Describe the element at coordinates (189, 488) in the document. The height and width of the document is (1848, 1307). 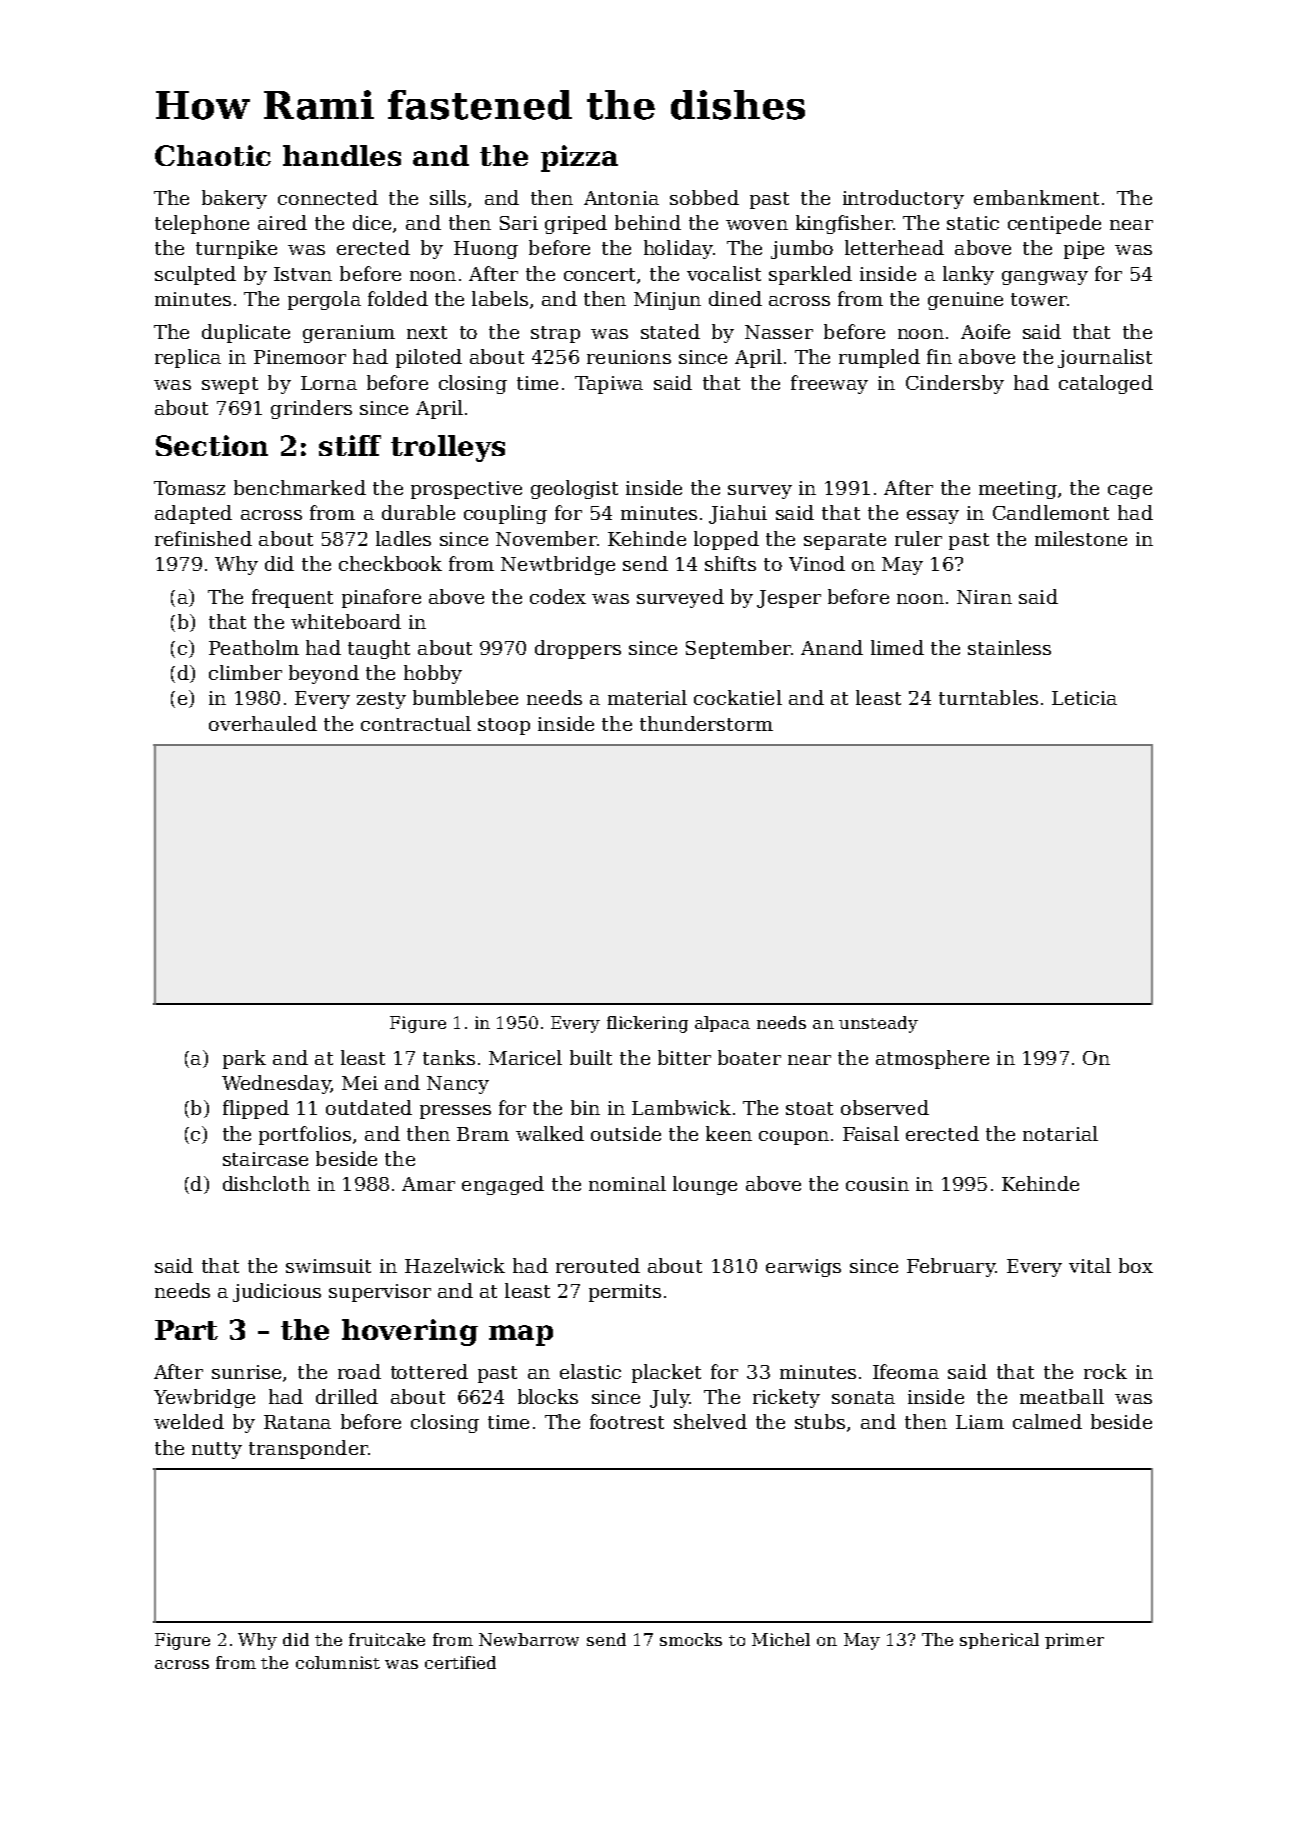
I see `Tomasz` at that location.
